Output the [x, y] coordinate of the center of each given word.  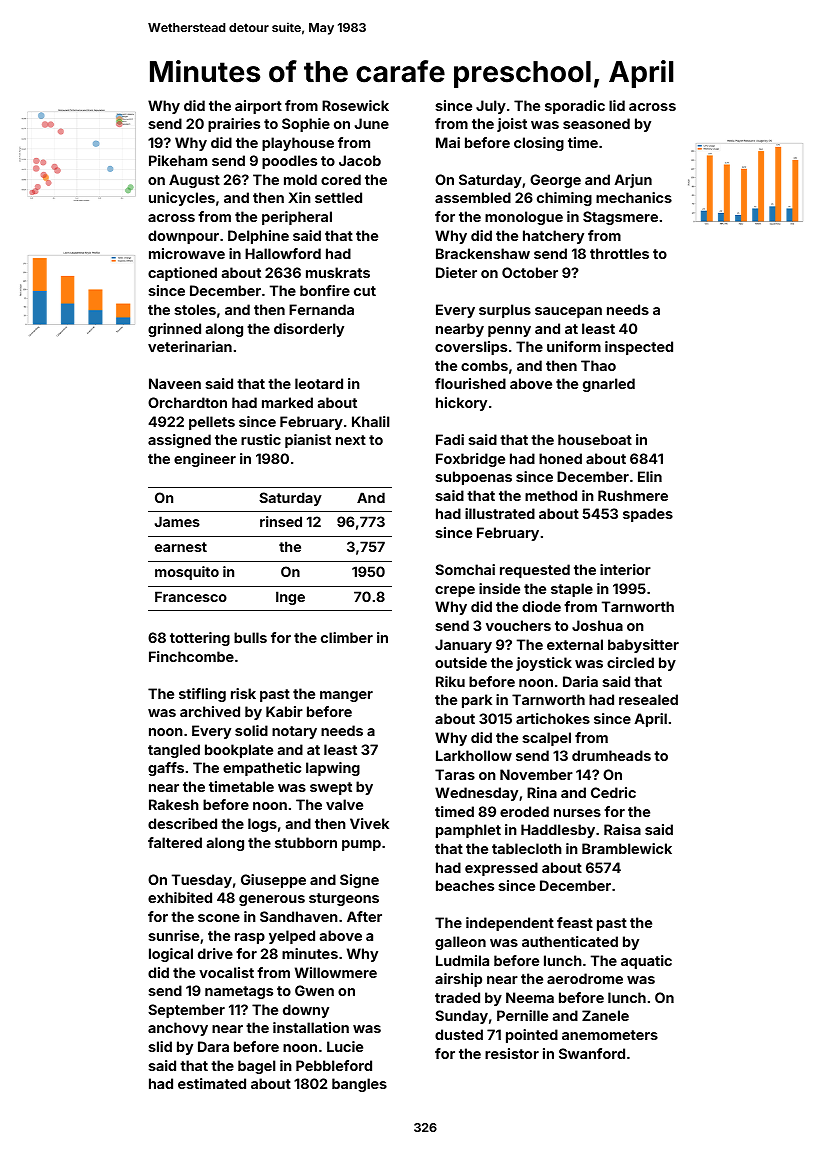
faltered [175, 842]
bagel [256, 1067]
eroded [524, 811]
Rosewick [355, 105]
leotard [319, 383]
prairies [234, 125]
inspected [639, 348]
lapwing [333, 769]
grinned [174, 330]
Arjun [633, 181]
